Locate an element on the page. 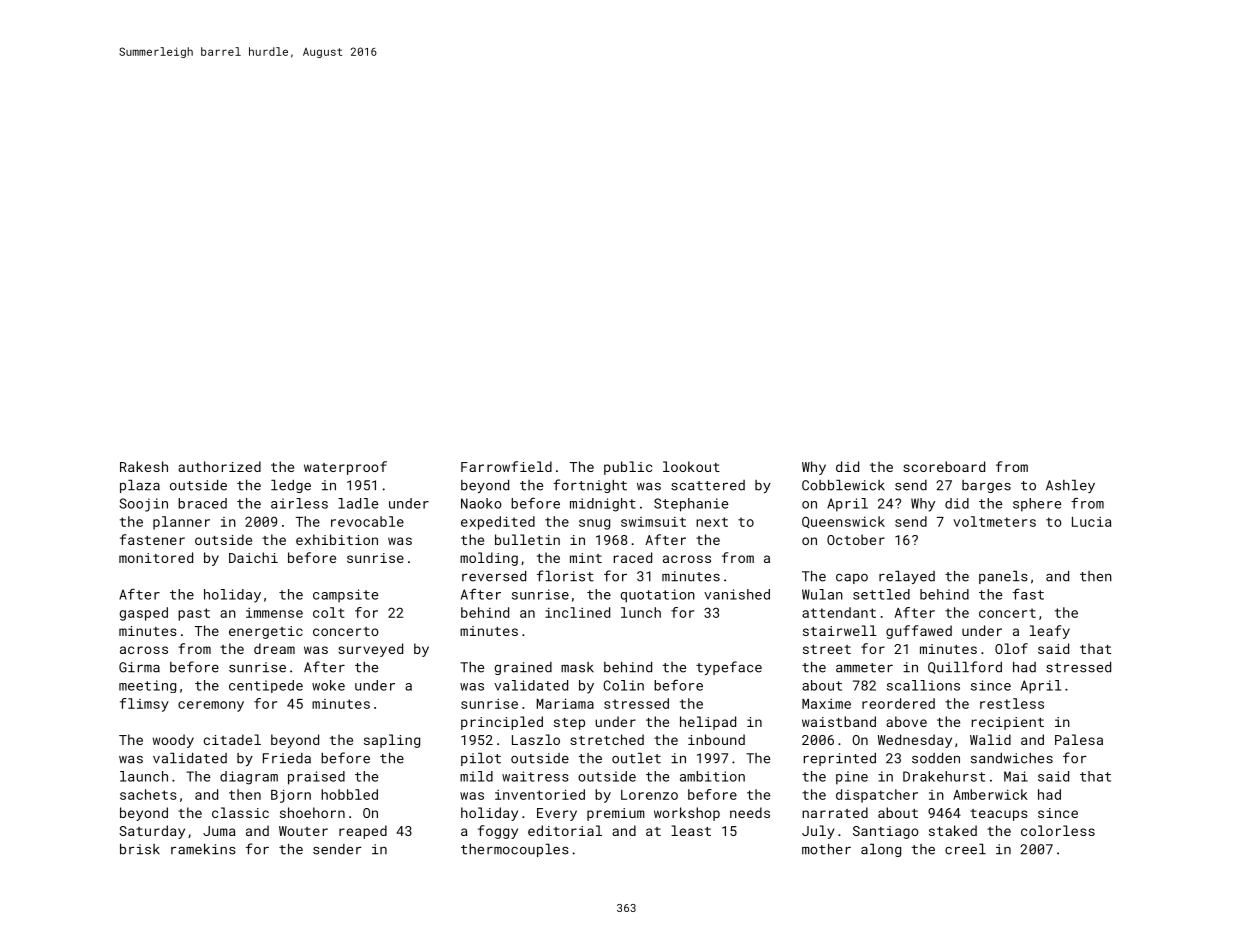 The height and width of the page is (952, 1233). centipede is located at coordinates (266, 686).
